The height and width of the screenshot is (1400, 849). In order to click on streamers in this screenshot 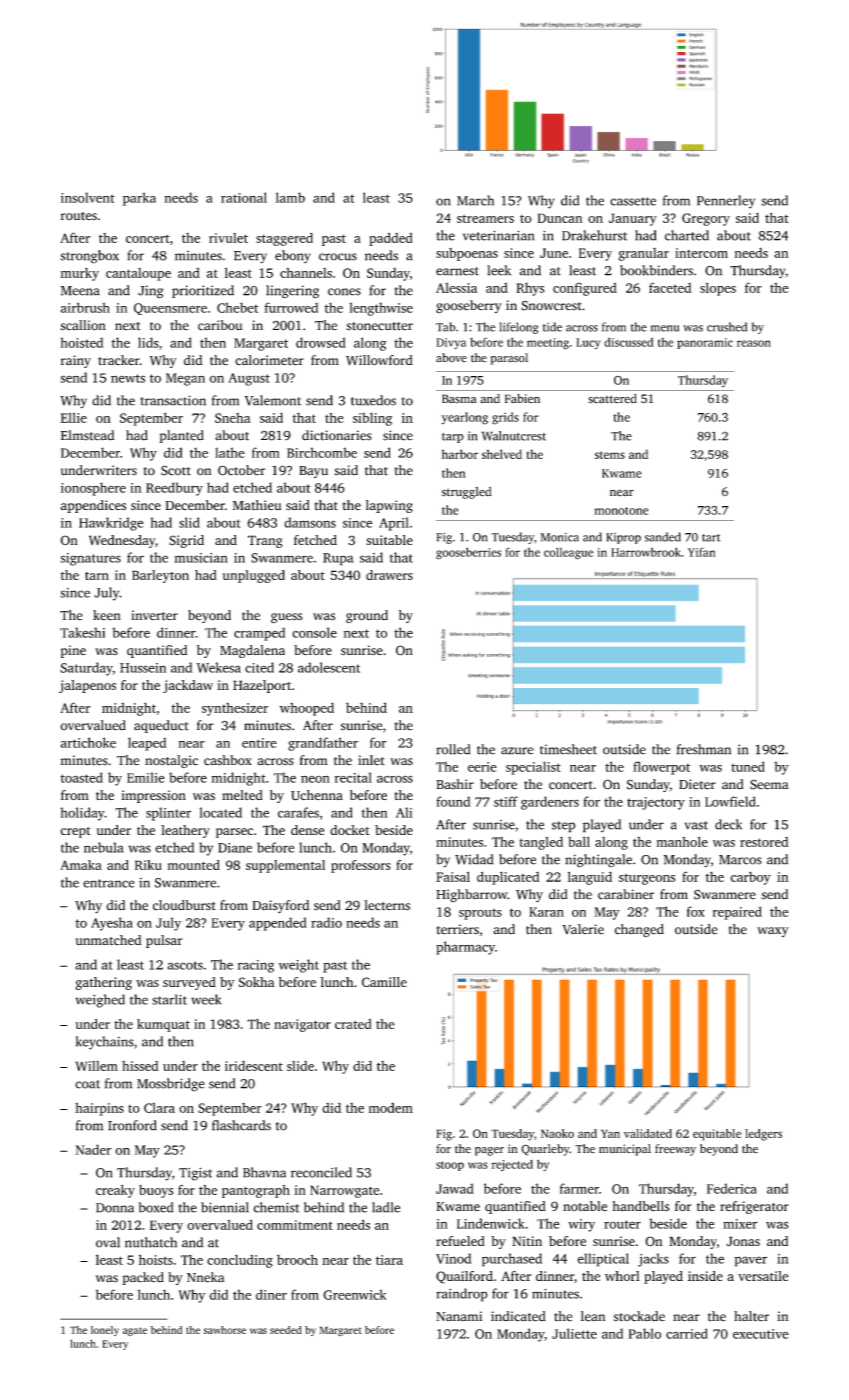, I will do `click(485, 218)`.
